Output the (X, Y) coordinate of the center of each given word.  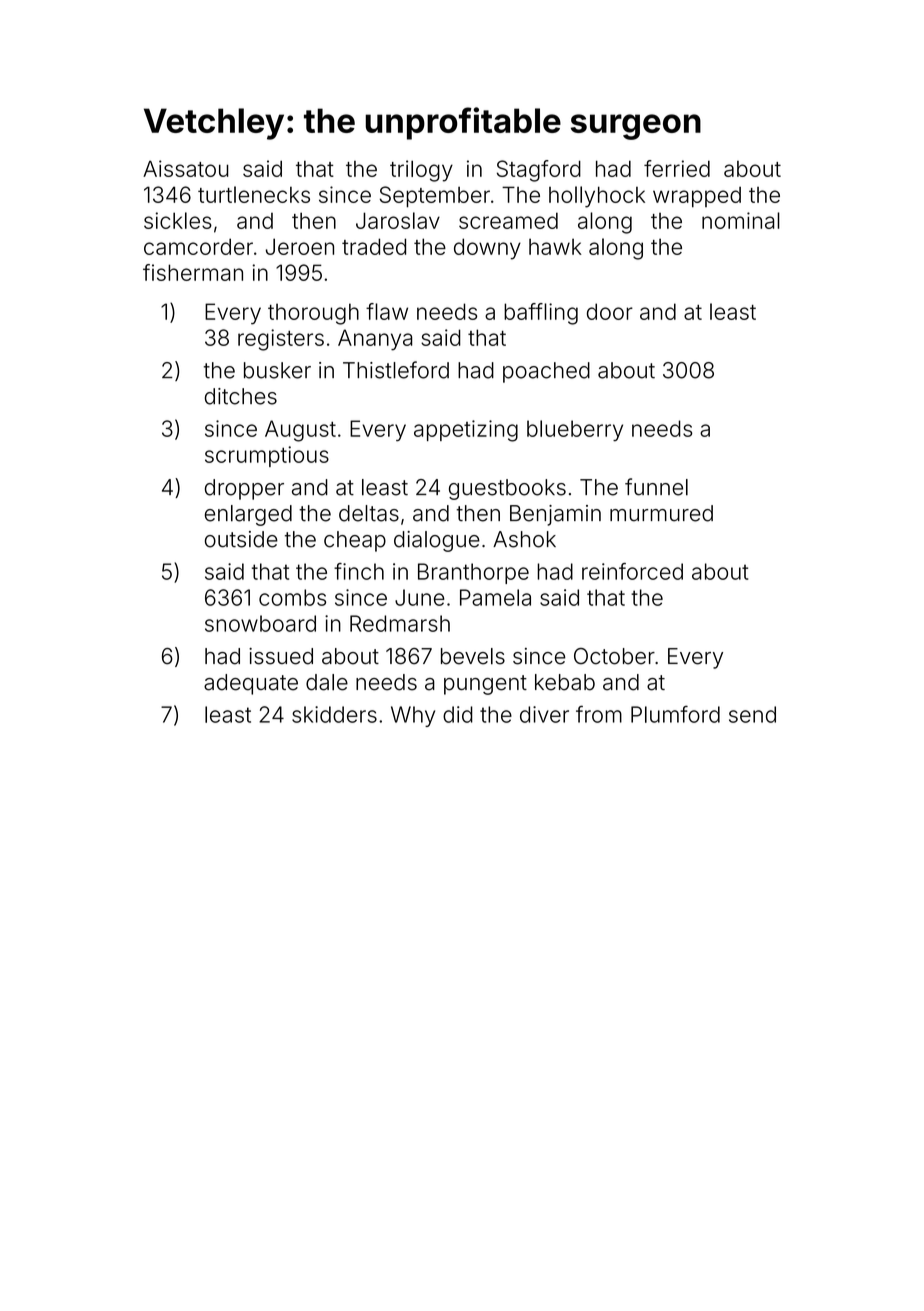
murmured (661, 513)
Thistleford (396, 370)
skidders (334, 714)
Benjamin (555, 515)
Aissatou (186, 168)
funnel (656, 487)
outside (241, 539)
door (610, 311)
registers (281, 340)
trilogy (421, 171)
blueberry (575, 430)
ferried (677, 168)
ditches (241, 396)
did (458, 714)
